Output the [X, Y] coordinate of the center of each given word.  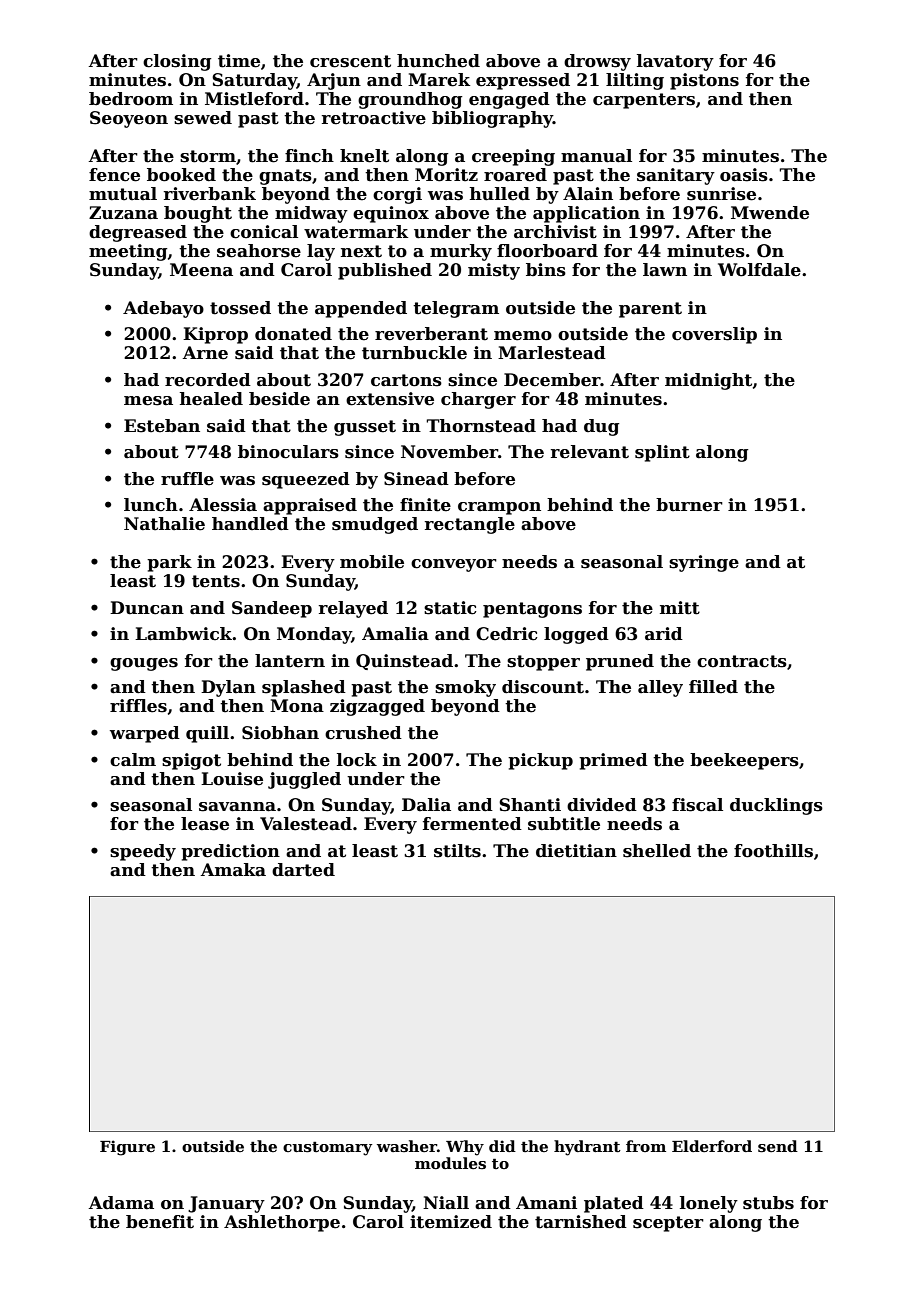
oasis [744, 175]
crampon [499, 508]
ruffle [187, 479]
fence [114, 175]
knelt [364, 156]
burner [689, 505]
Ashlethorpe [282, 1223]
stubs [768, 1203]
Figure [127, 1148]
